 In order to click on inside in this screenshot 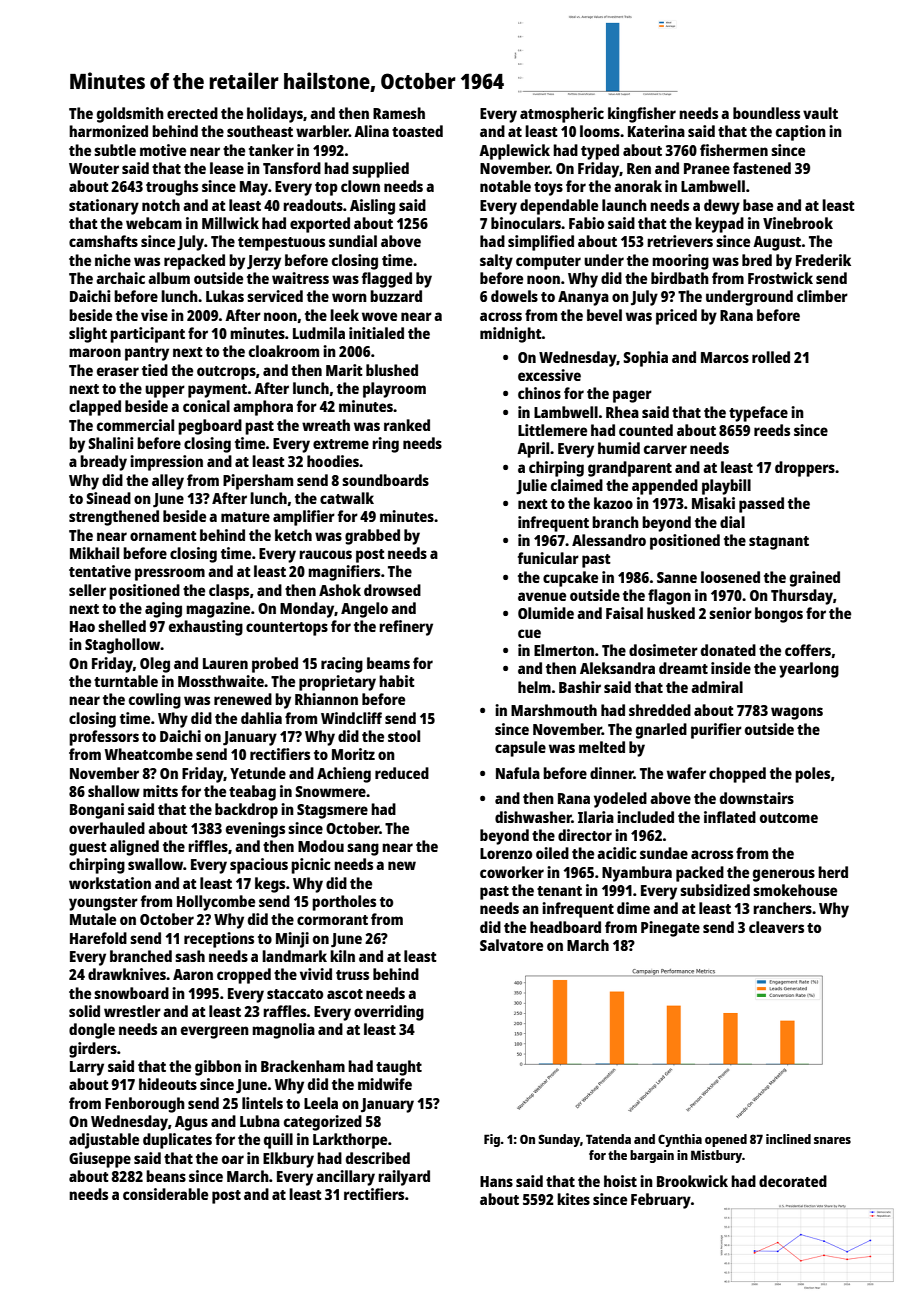, I will do `click(731, 668)`.
